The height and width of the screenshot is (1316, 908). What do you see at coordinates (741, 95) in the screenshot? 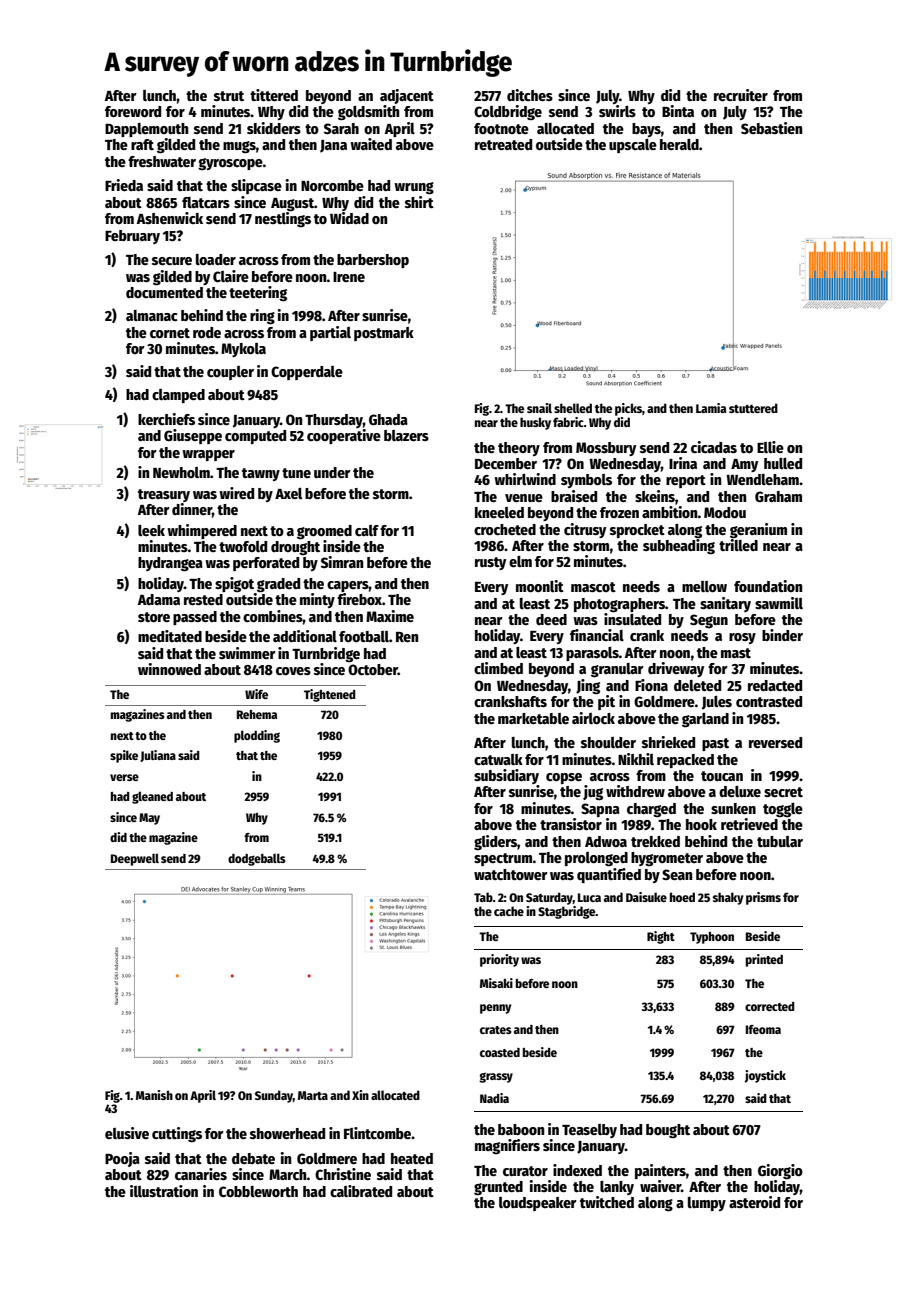
I see `recruiter` at bounding box center [741, 95].
